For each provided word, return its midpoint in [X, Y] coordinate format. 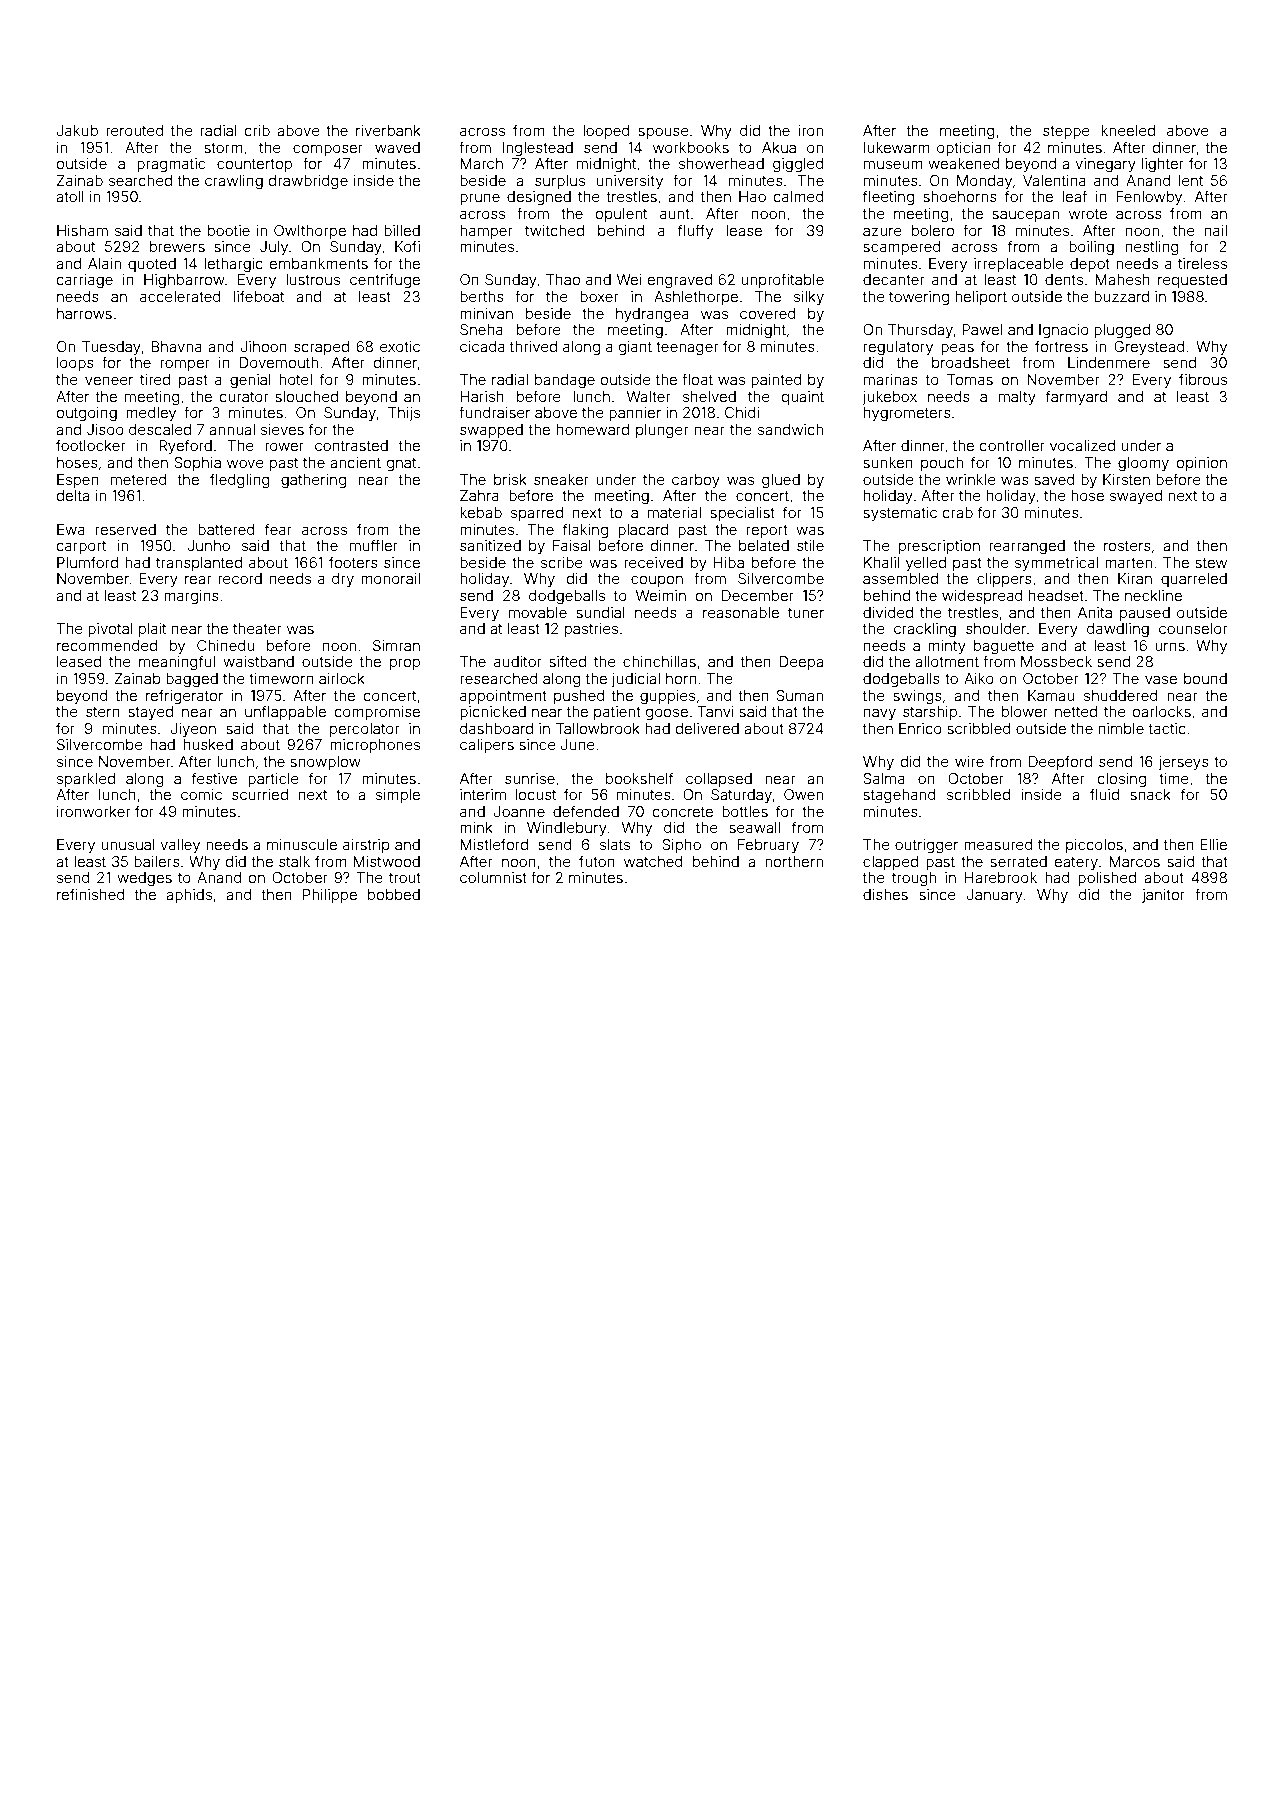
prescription [939, 547]
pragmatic [171, 165]
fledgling [240, 481]
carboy [696, 481]
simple [398, 796]
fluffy [695, 231]
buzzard [1121, 296]
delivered [707, 728]
